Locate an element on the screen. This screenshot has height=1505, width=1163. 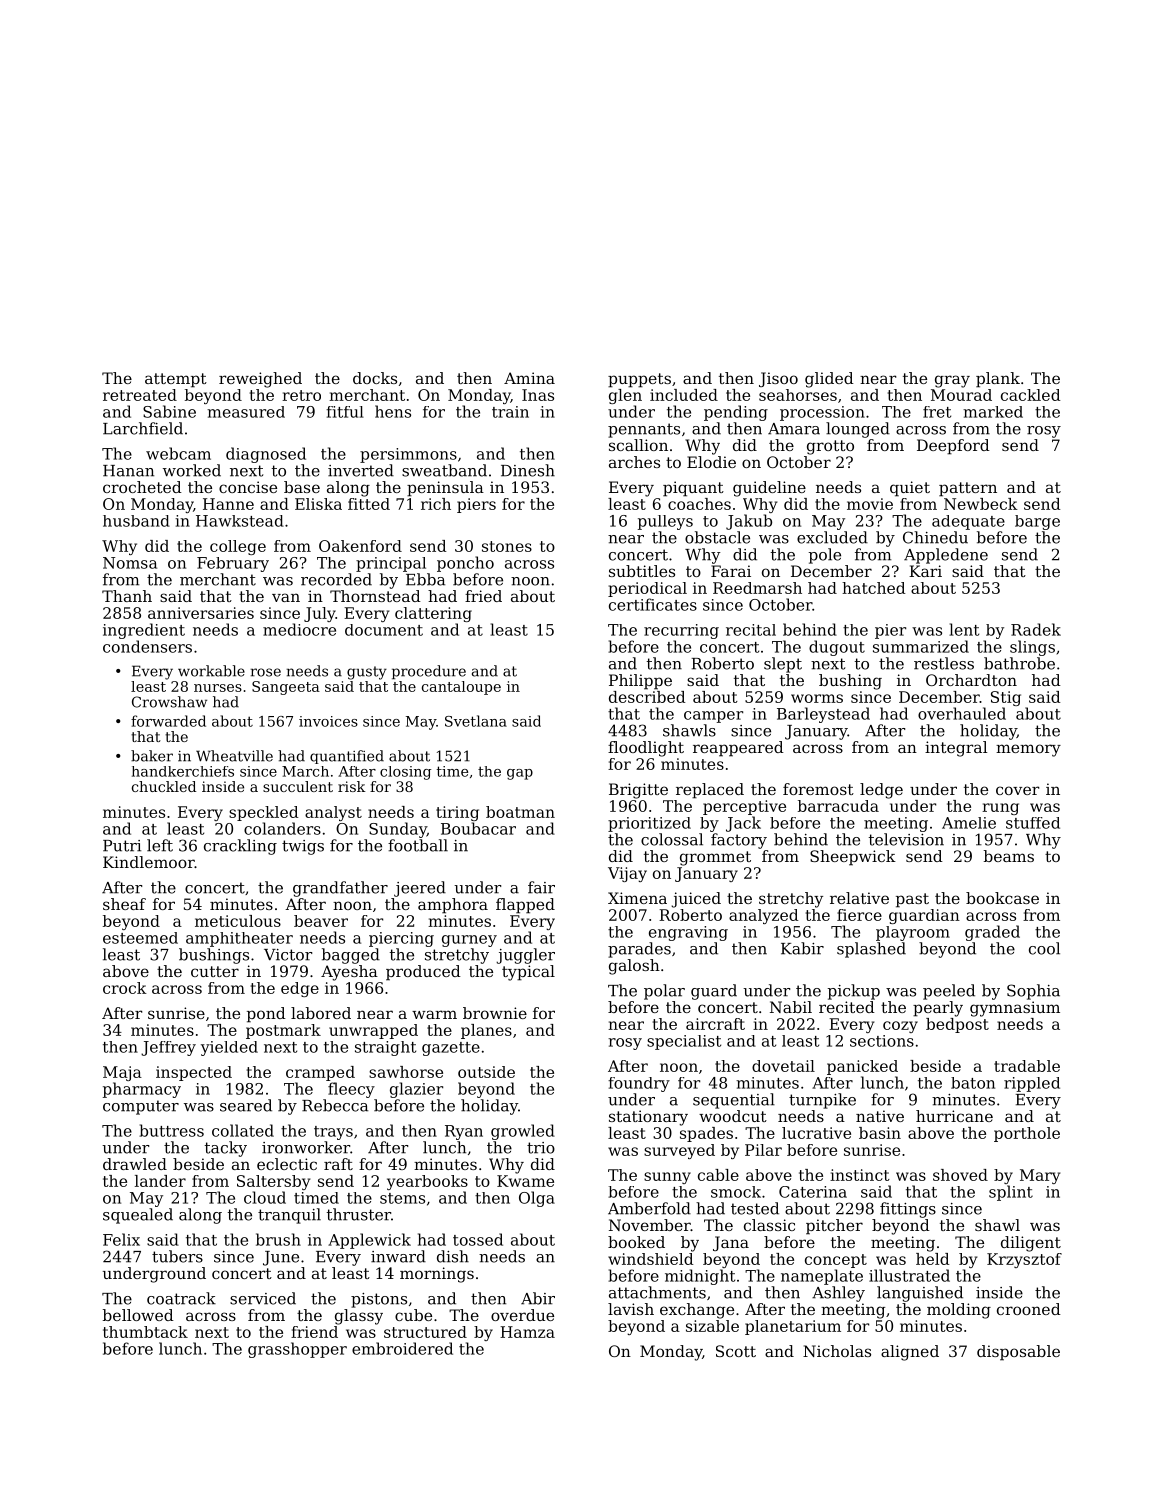
typical is located at coordinates (528, 973).
